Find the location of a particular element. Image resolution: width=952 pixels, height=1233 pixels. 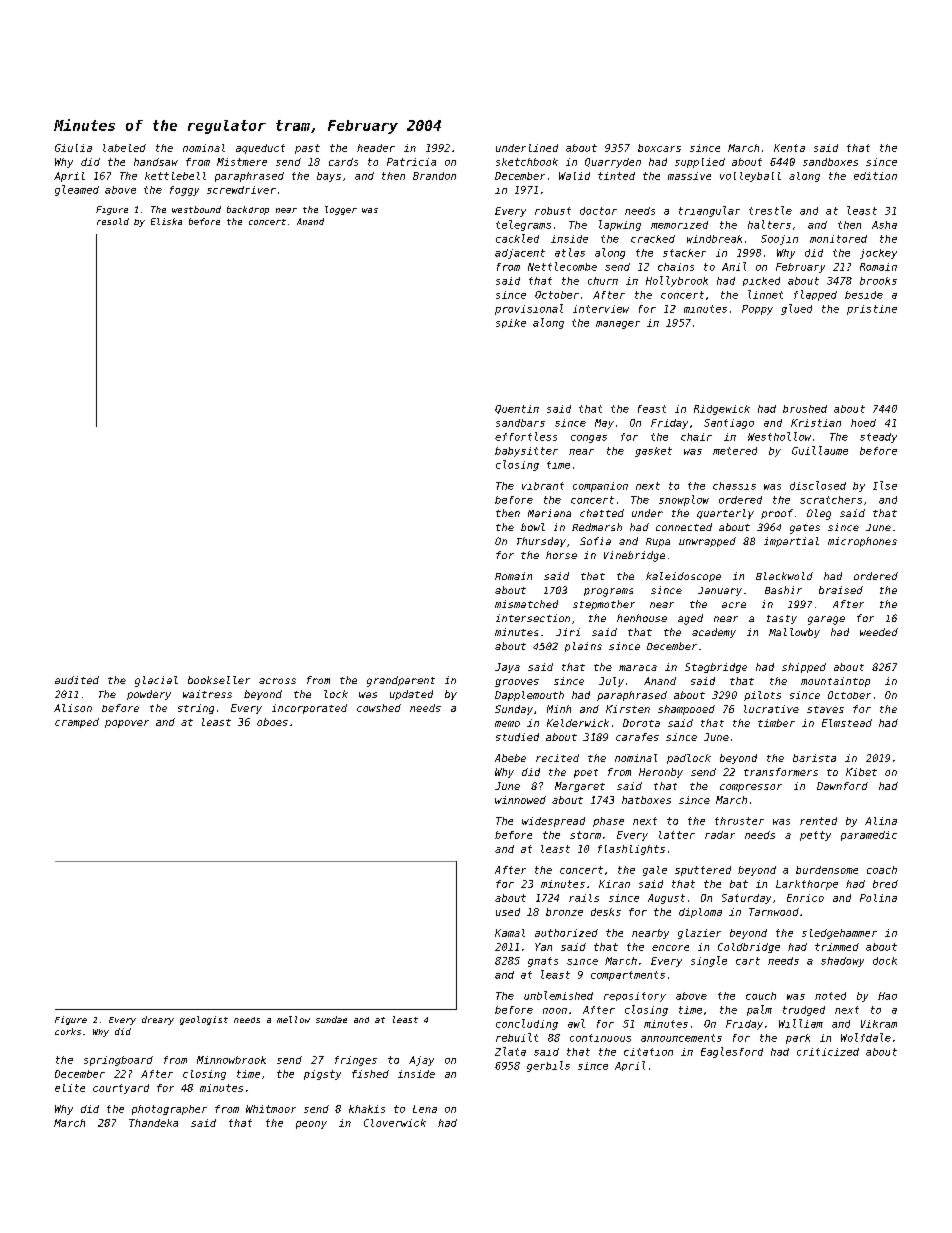

labeled is located at coordinates (124, 148).
